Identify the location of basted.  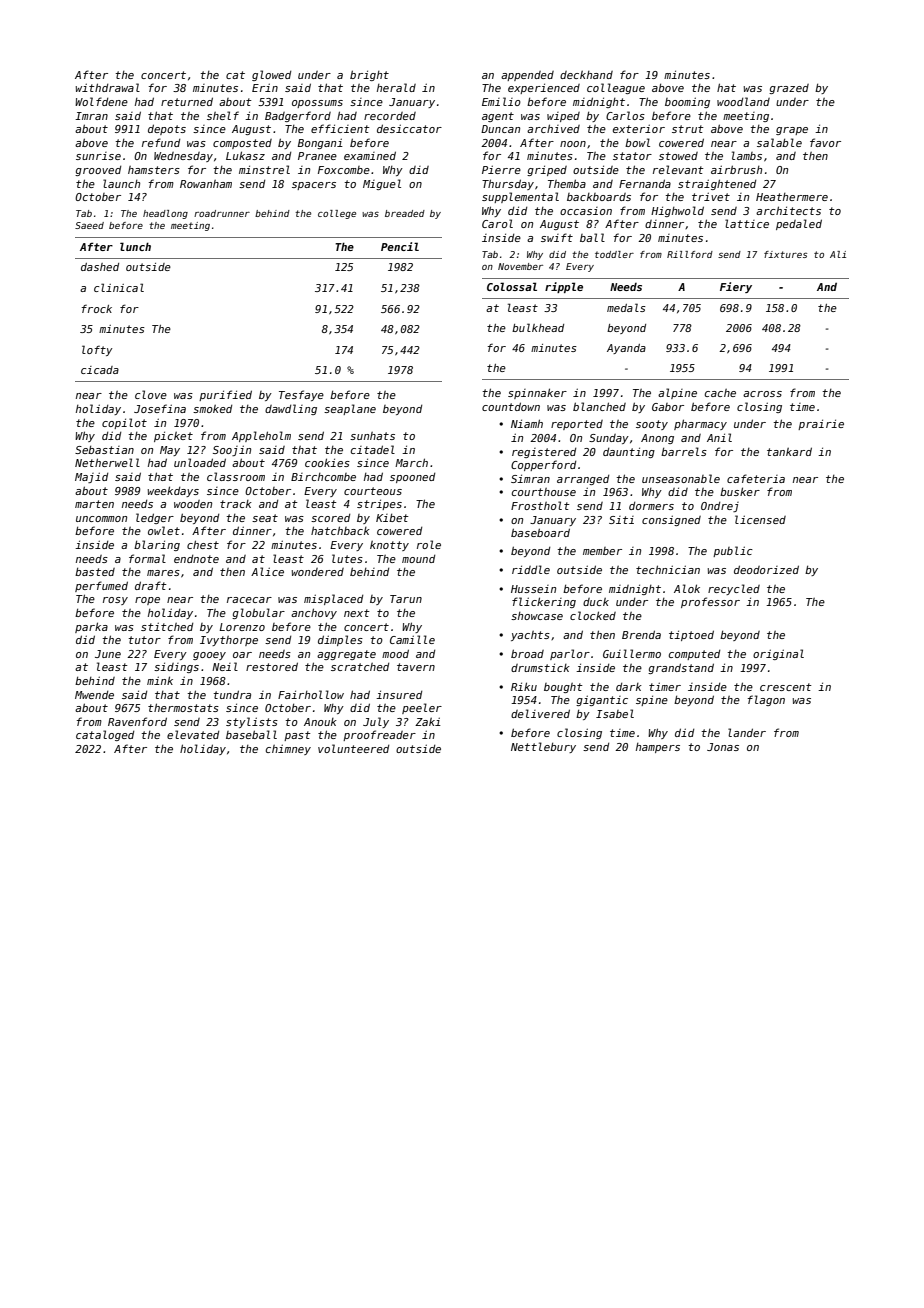
(95, 571).
